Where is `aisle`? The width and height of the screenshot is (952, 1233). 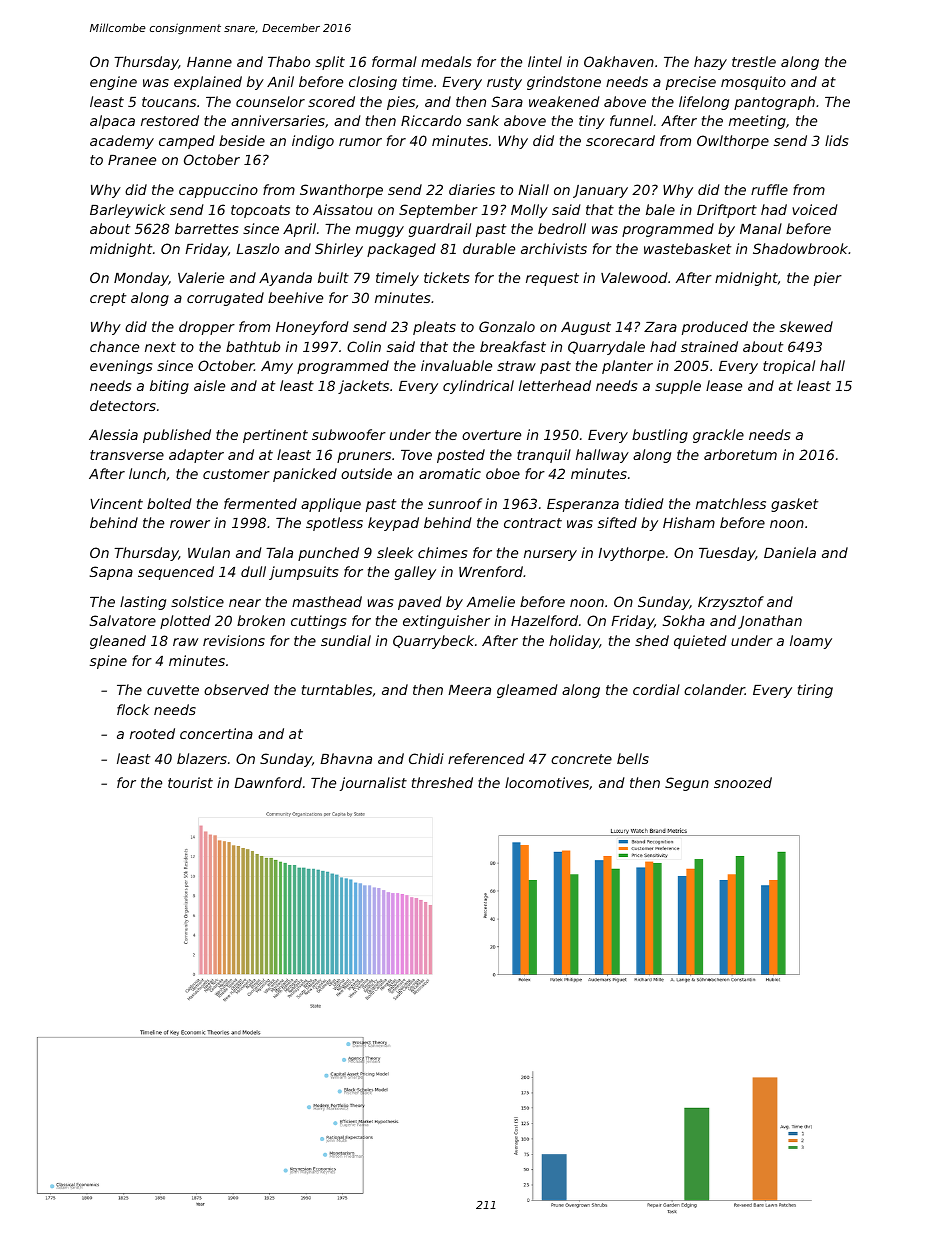 aisle is located at coordinates (209, 385).
